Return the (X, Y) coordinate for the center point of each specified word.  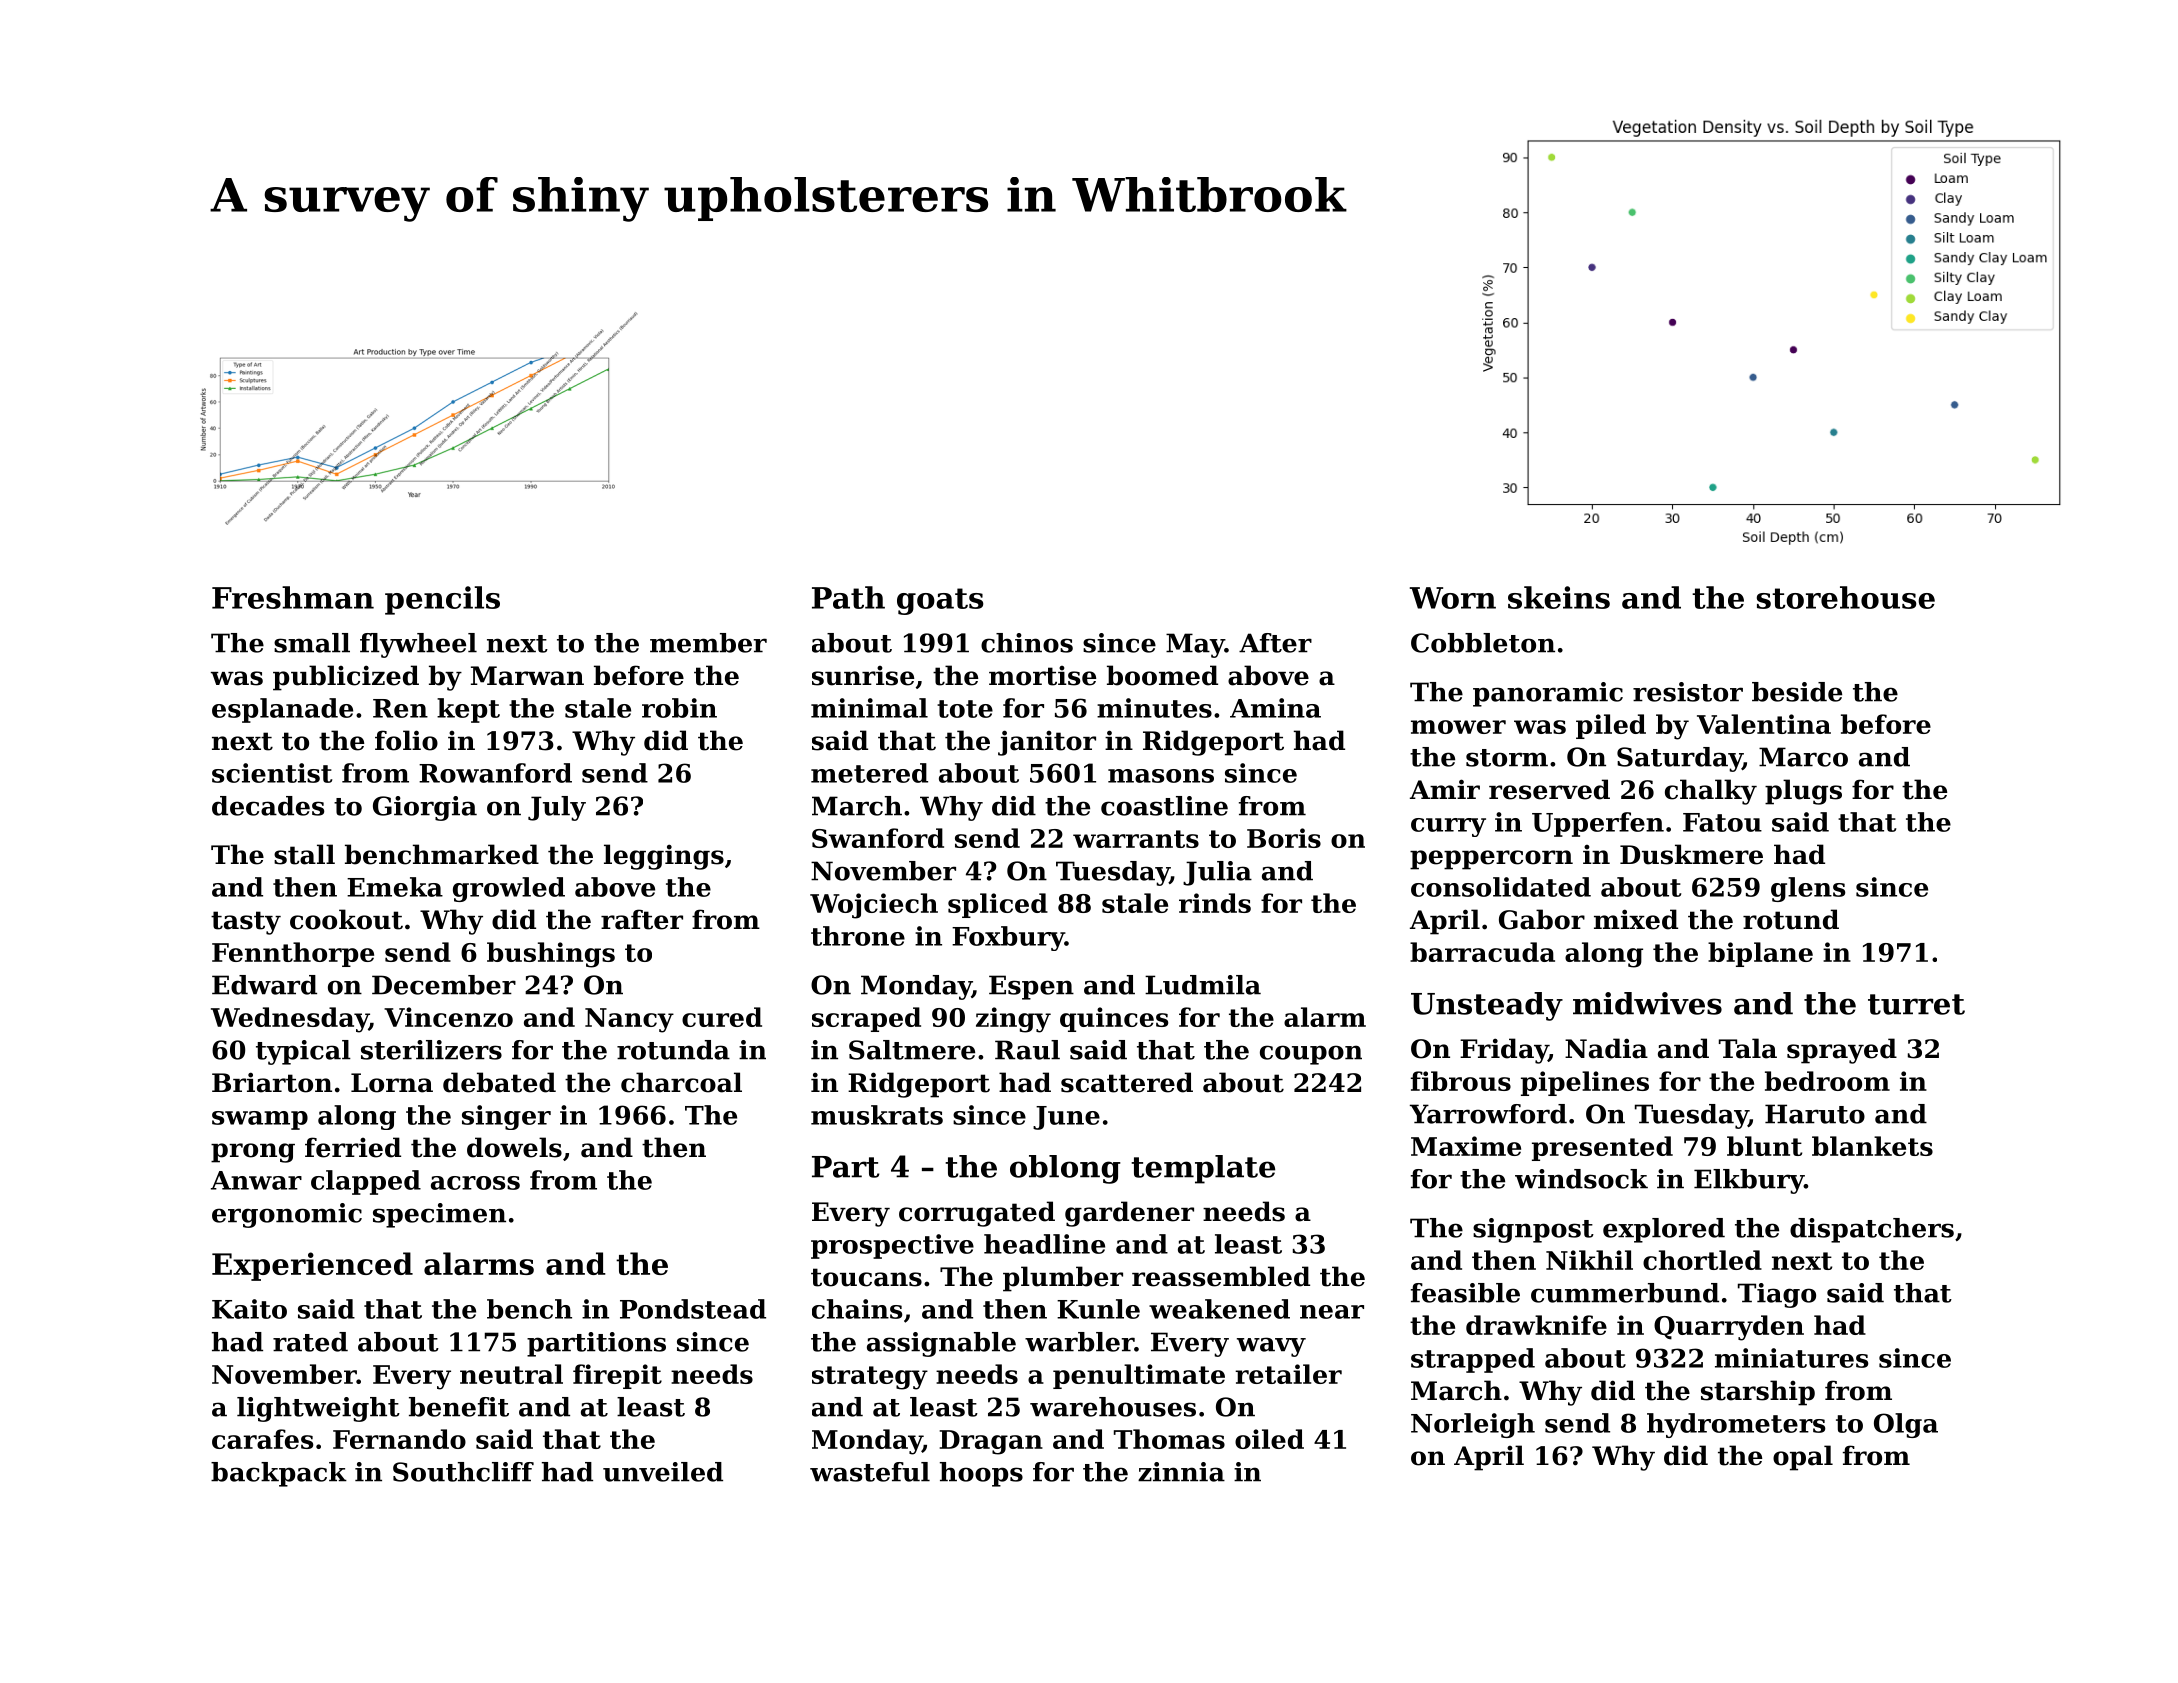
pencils (442, 600)
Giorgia (425, 808)
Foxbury (1008, 938)
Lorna (392, 1083)
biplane (1760, 954)
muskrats (877, 1115)
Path (848, 597)
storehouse (1846, 597)
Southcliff (463, 1472)
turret (1916, 1004)
